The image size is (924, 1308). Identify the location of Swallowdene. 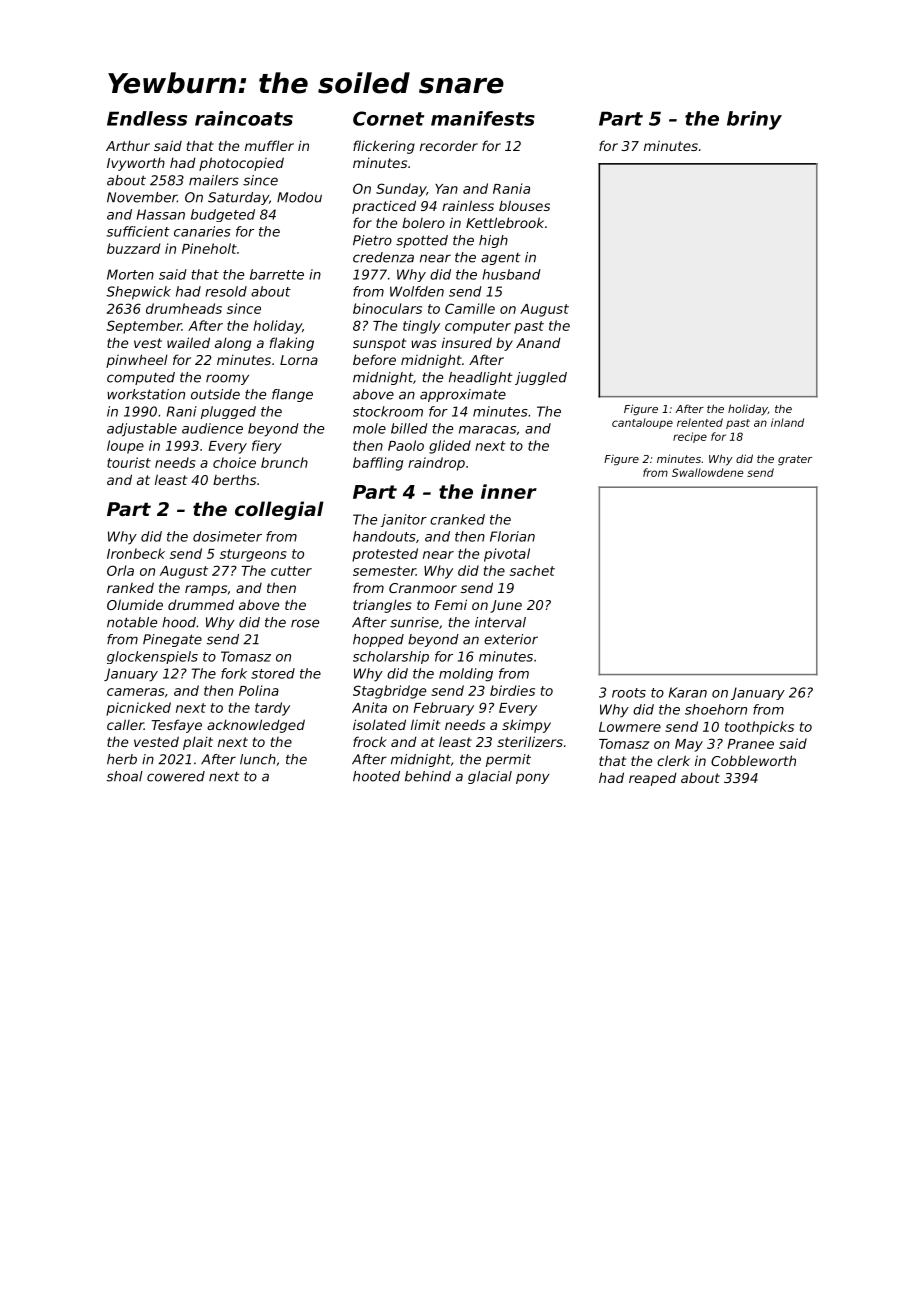
(707, 472).
